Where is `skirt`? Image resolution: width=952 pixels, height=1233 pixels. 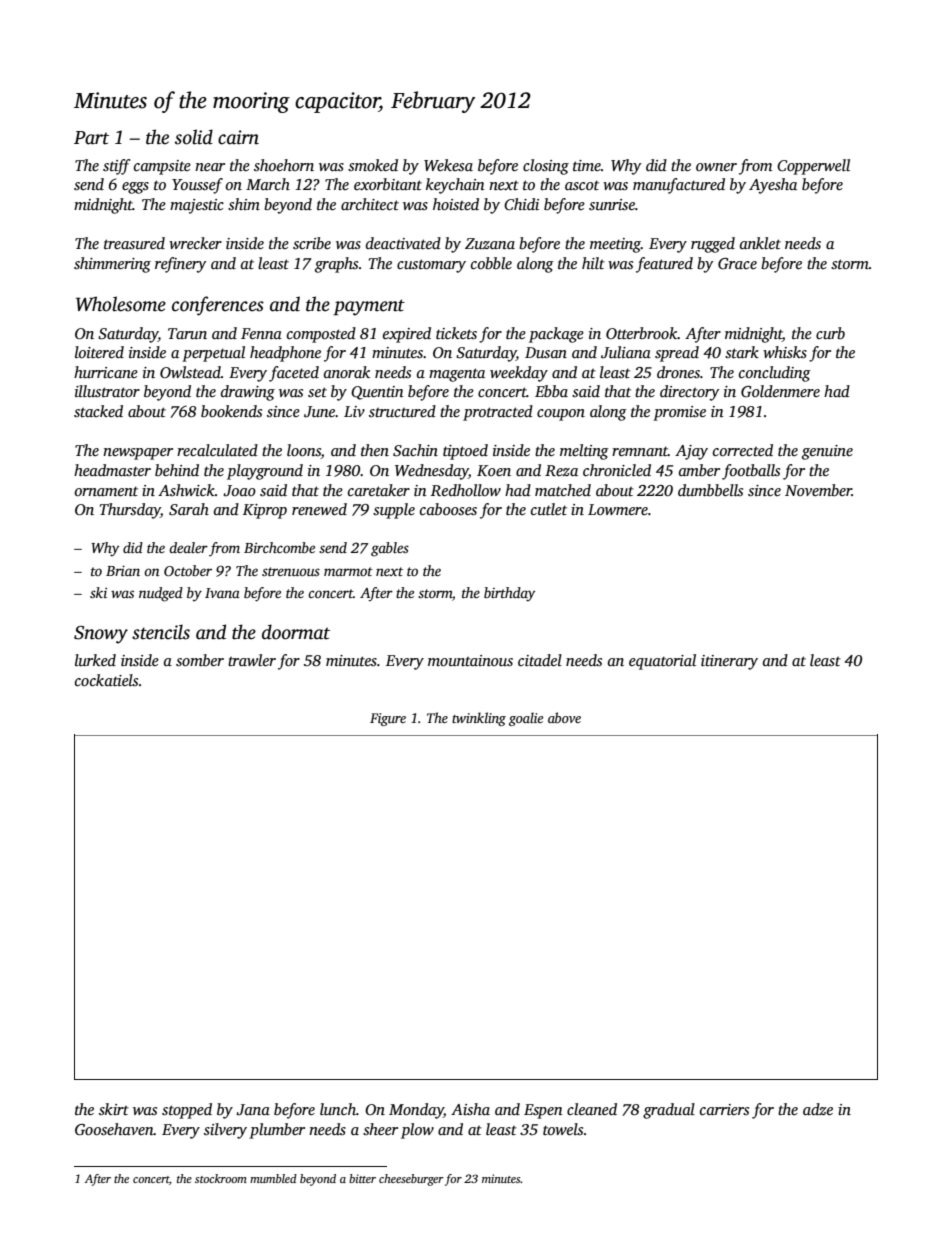
skirt is located at coordinates (114, 1109).
